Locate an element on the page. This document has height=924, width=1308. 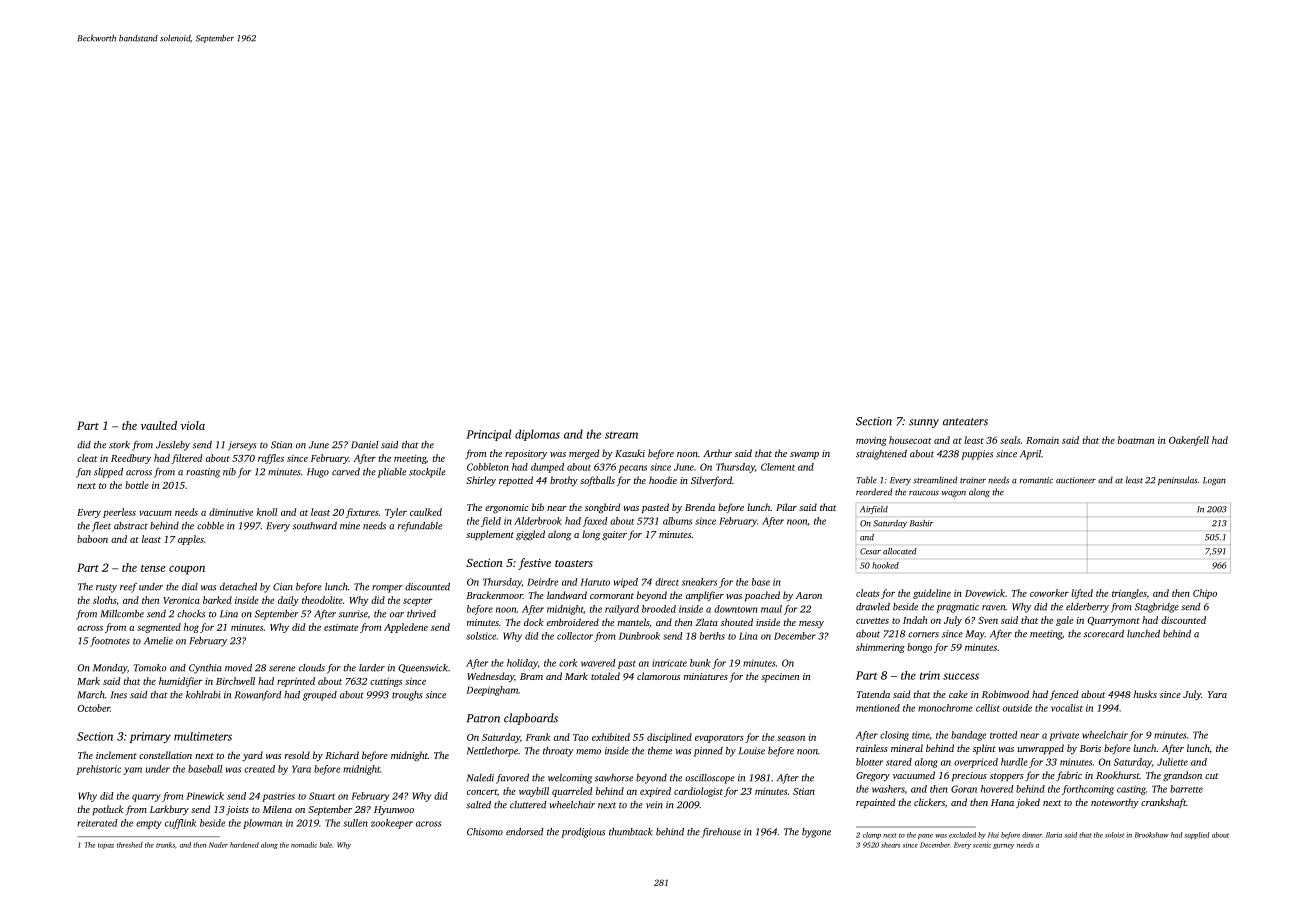
viola is located at coordinates (193, 425).
